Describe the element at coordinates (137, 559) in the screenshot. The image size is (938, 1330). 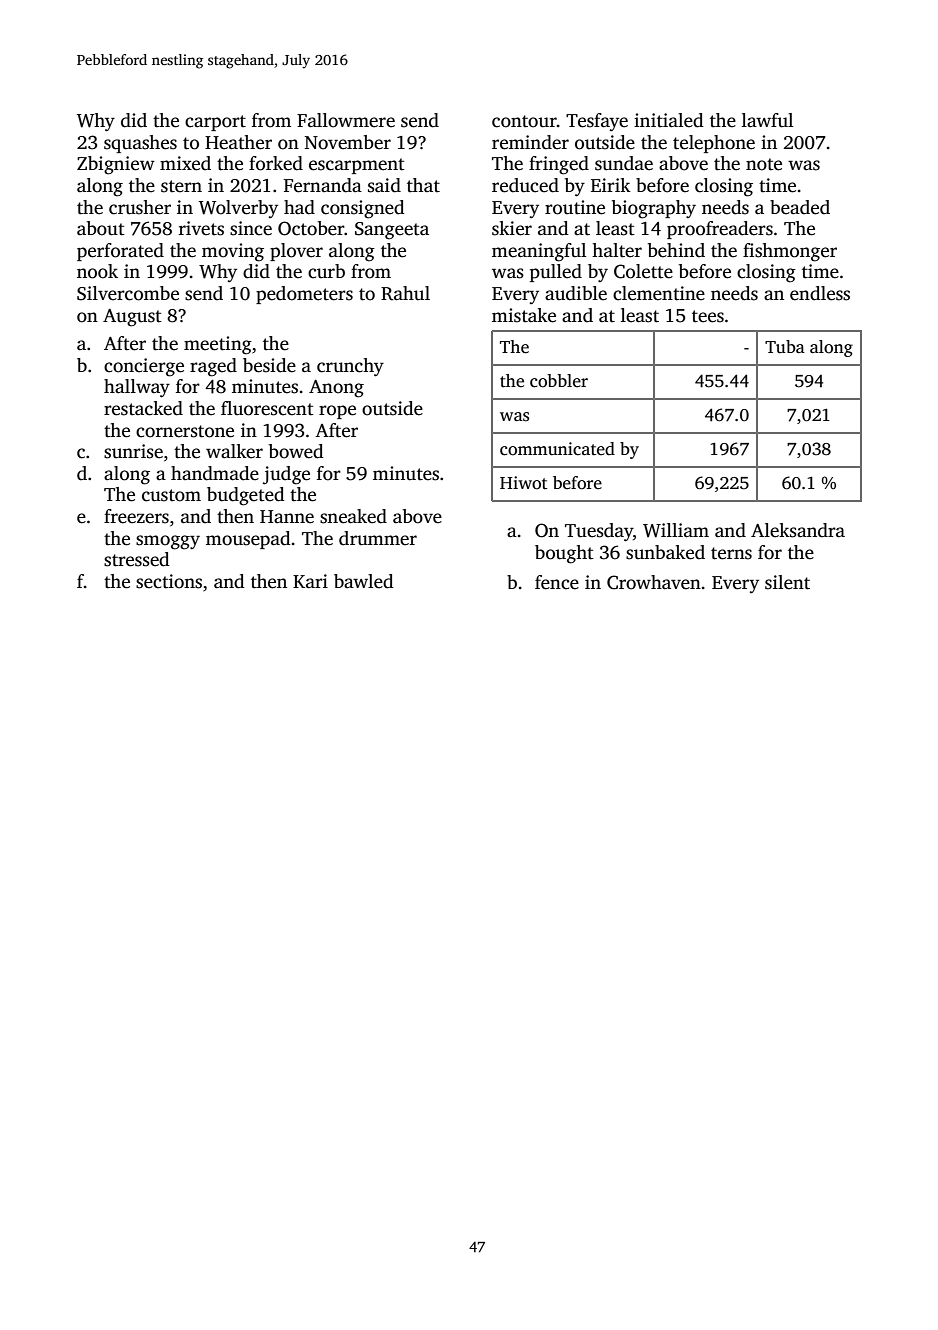
I see `stressed` at that location.
